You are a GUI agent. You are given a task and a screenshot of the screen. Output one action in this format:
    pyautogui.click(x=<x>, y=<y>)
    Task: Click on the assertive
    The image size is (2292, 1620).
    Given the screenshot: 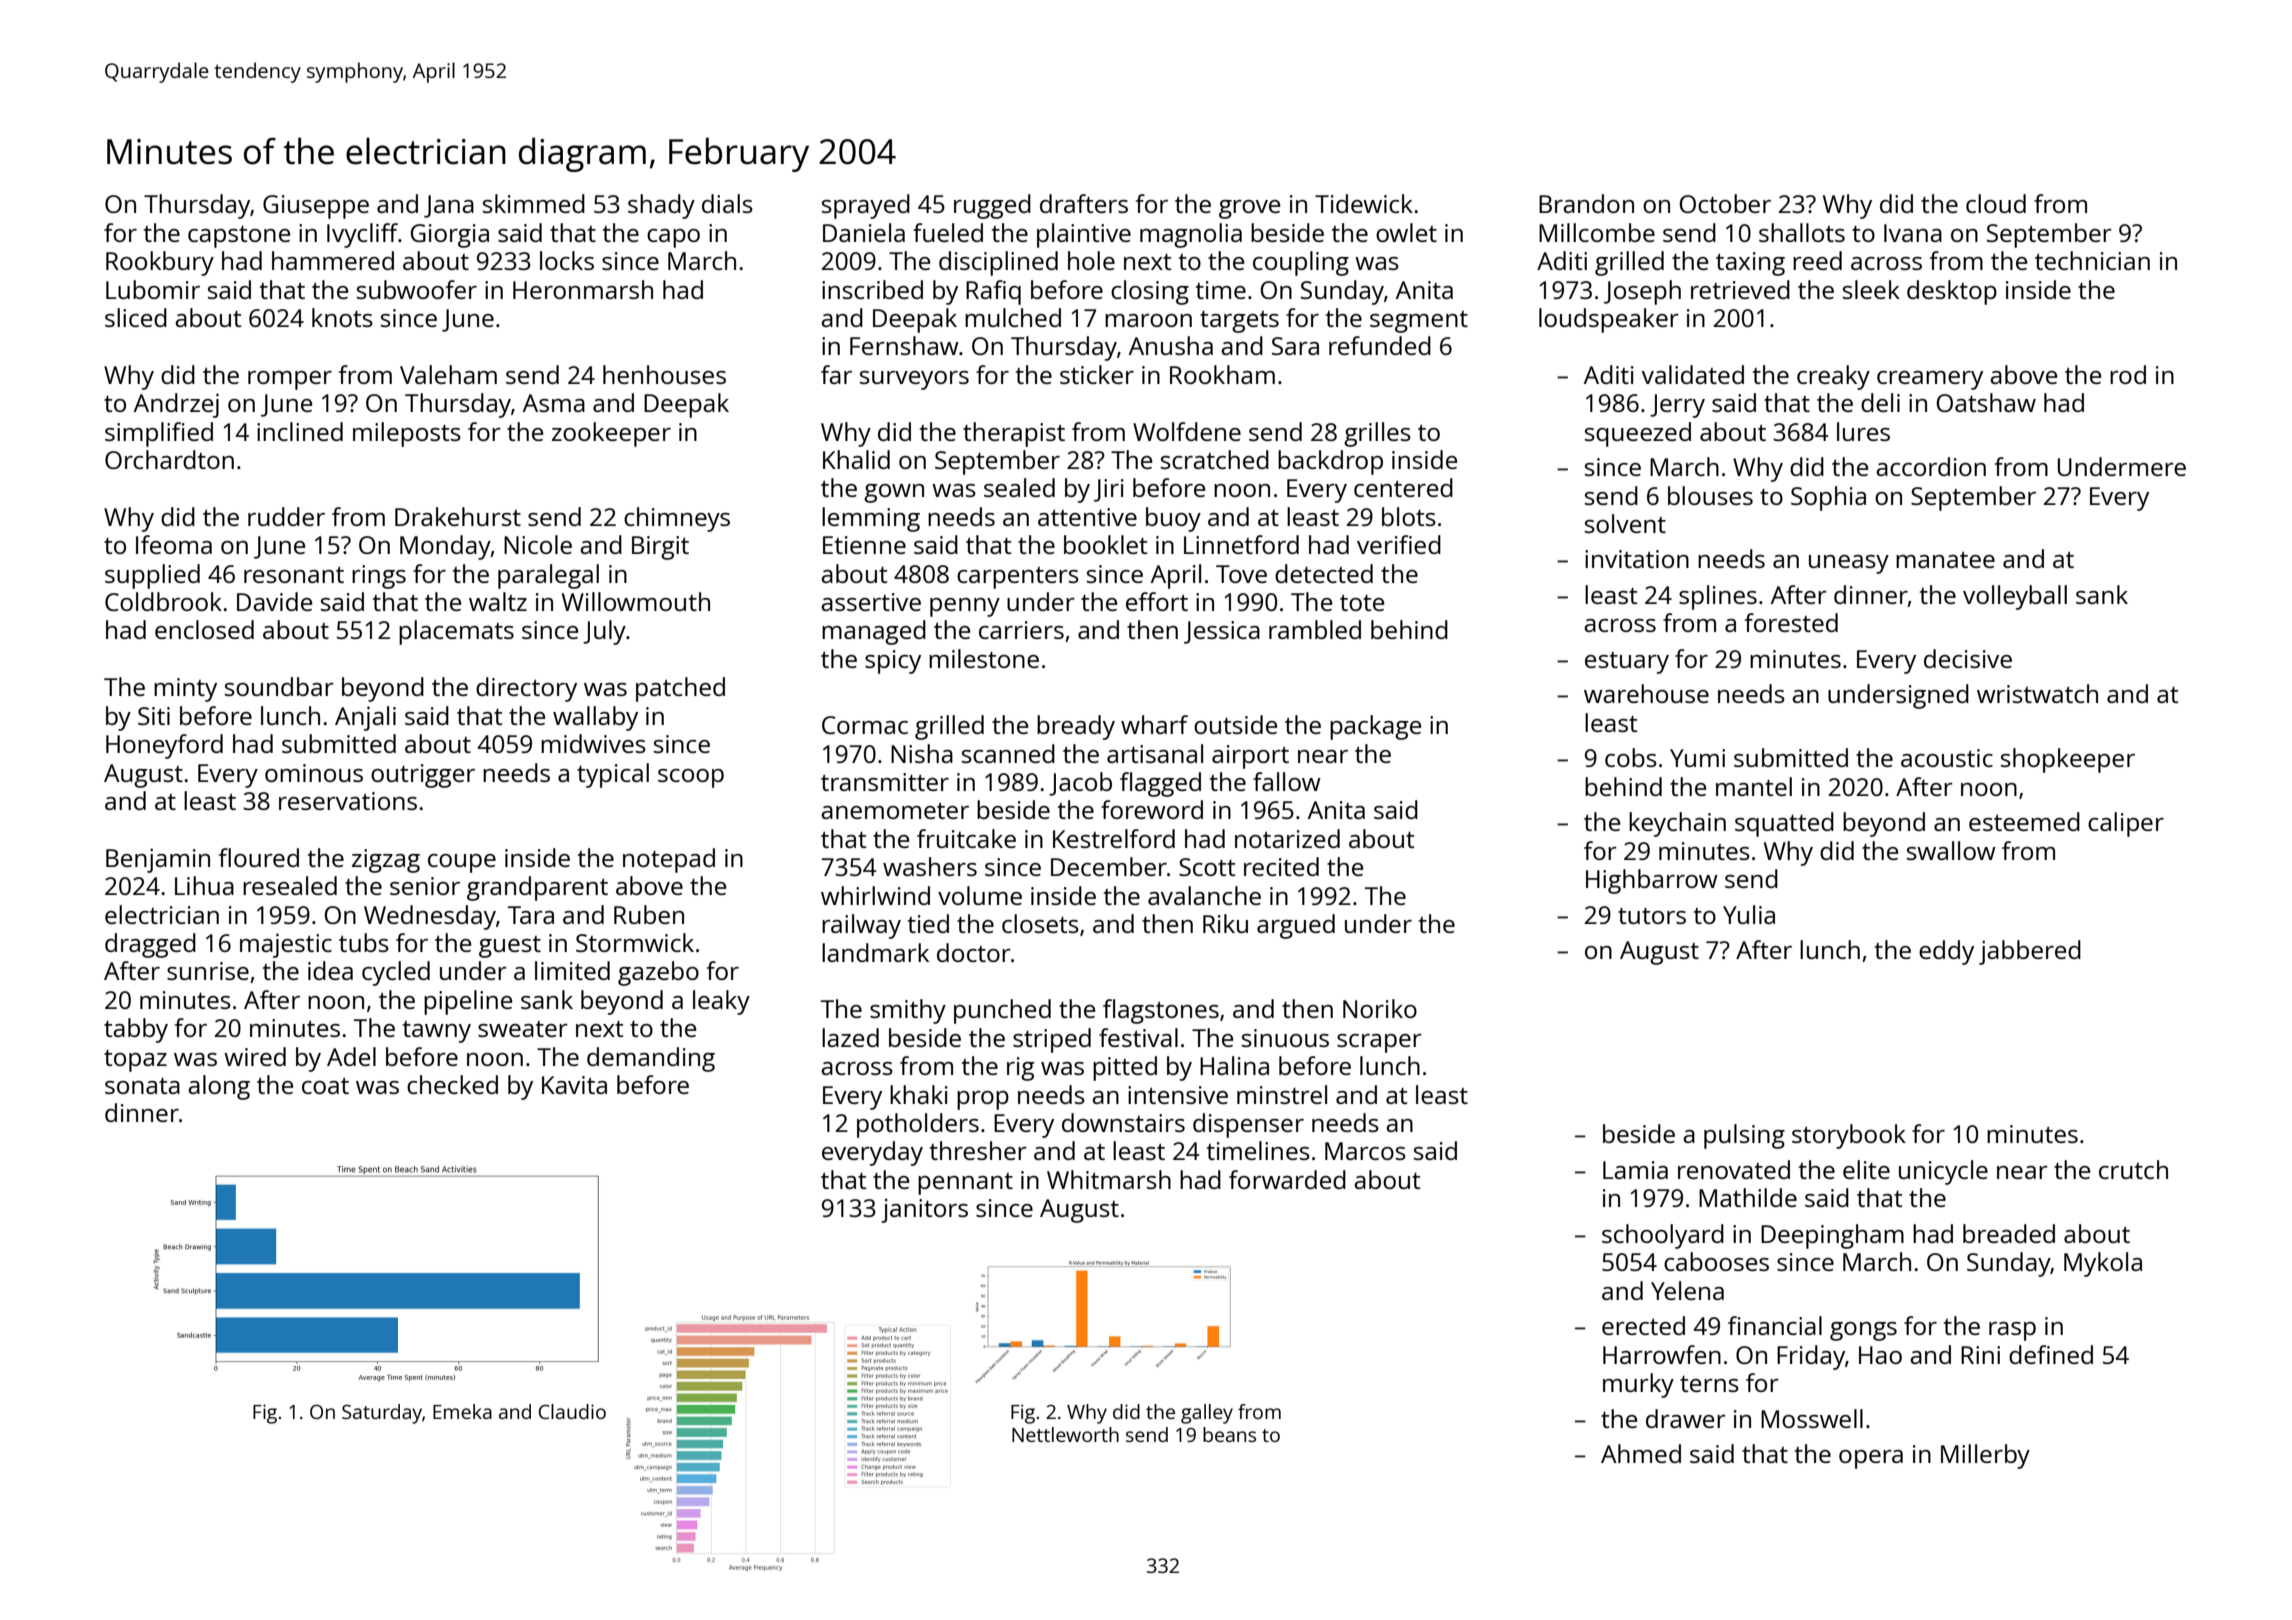 What is the action you would take?
    pyautogui.click(x=871, y=602)
